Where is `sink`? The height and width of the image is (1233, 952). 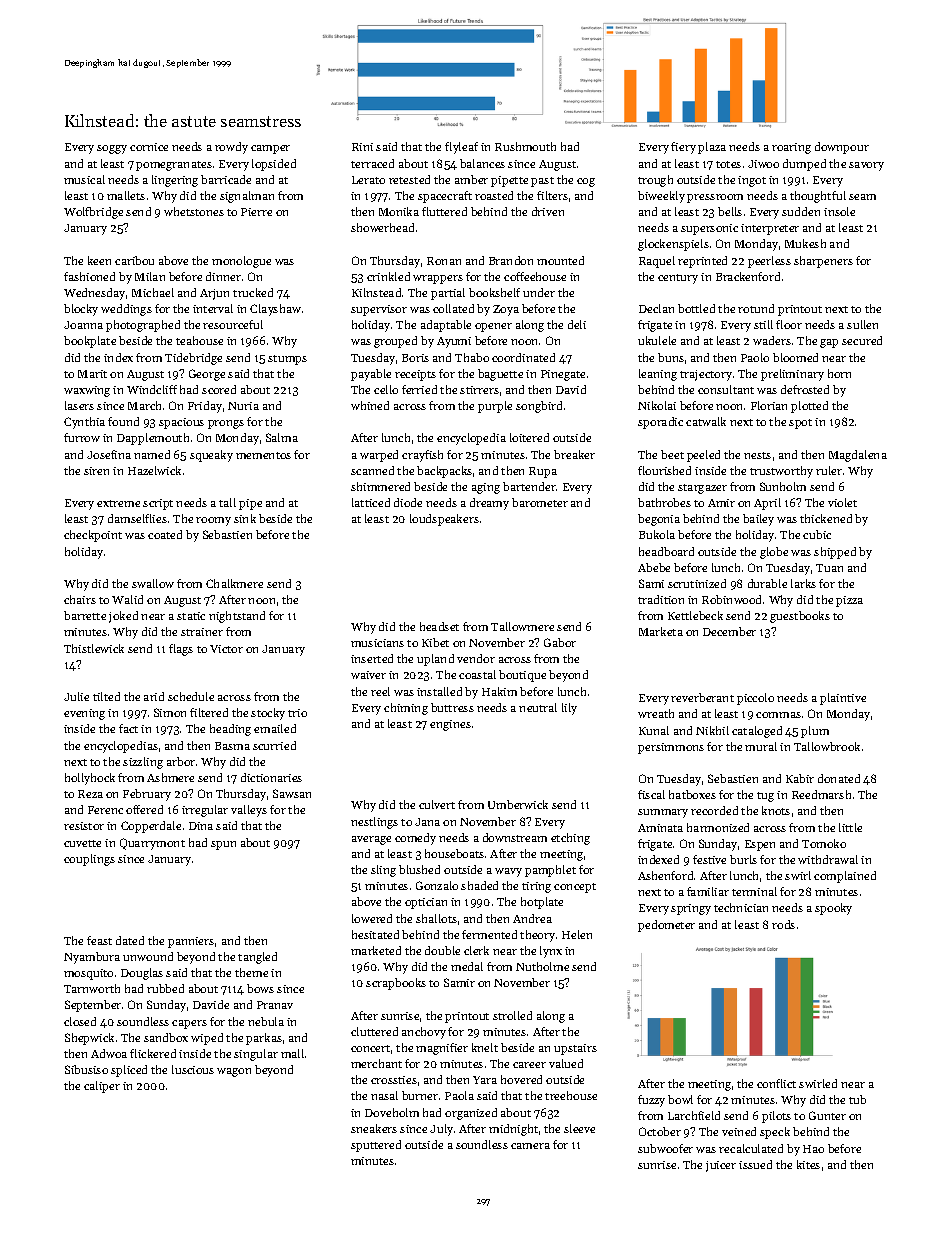
sink is located at coordinates (245, 518).
